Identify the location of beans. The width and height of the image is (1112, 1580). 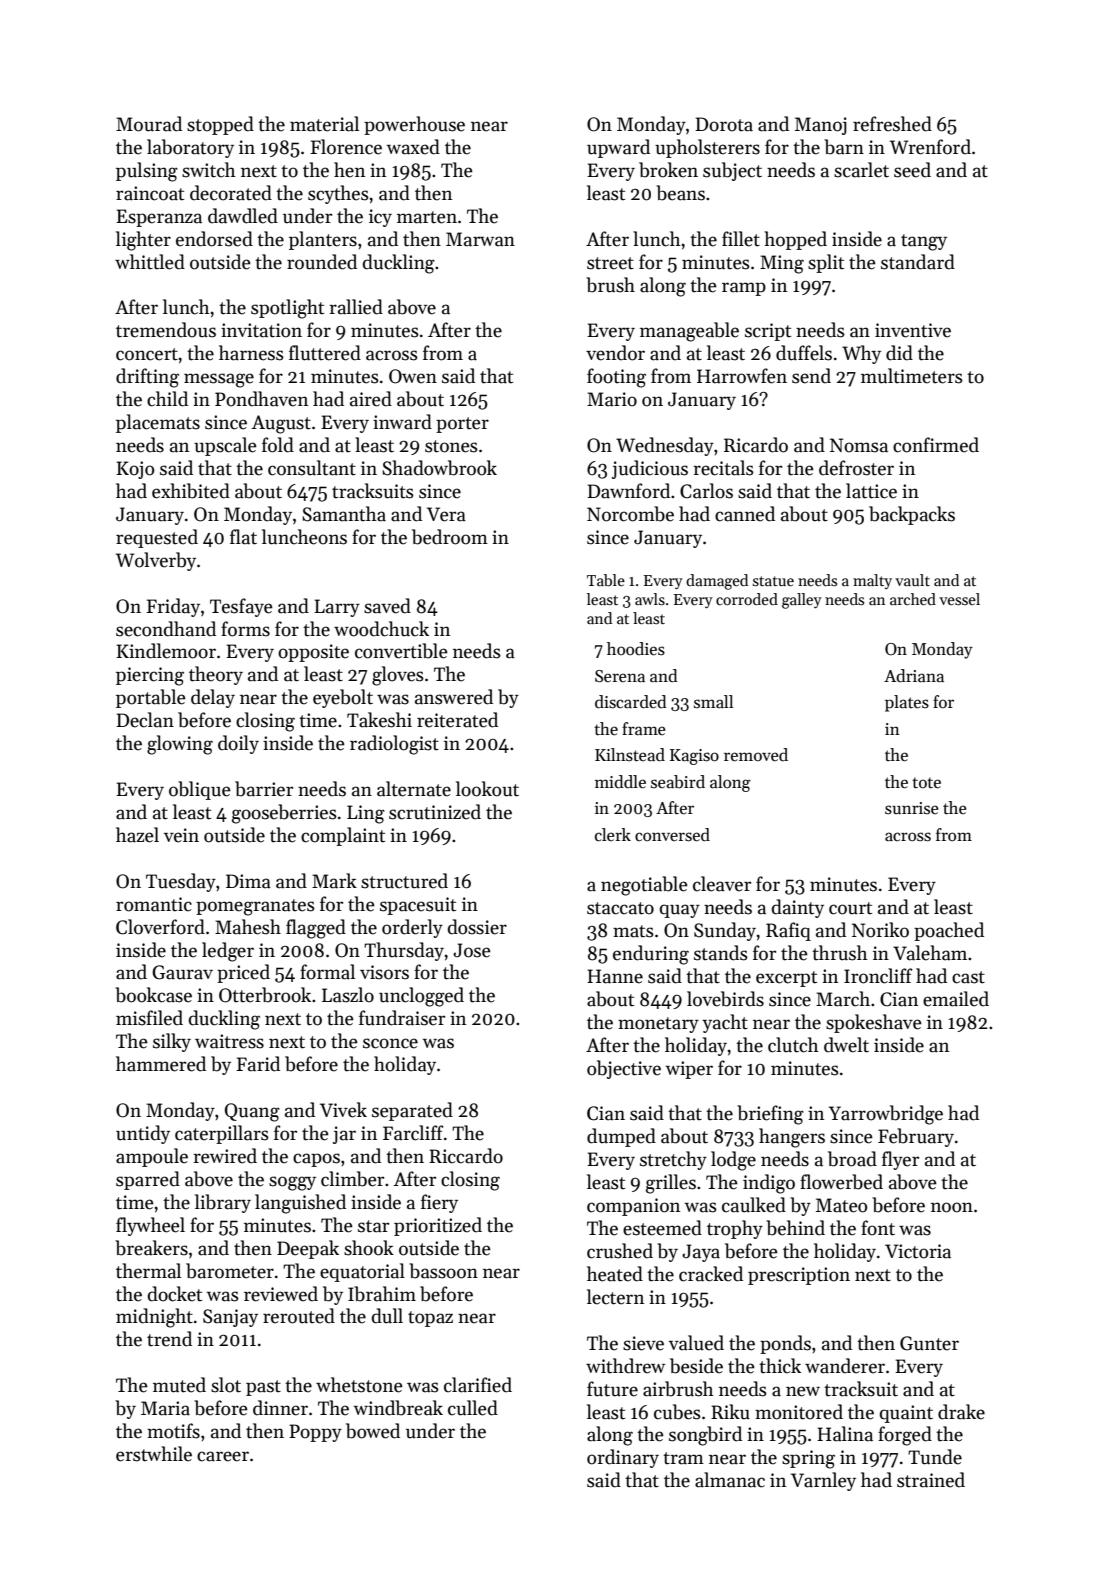
(680, 193).
